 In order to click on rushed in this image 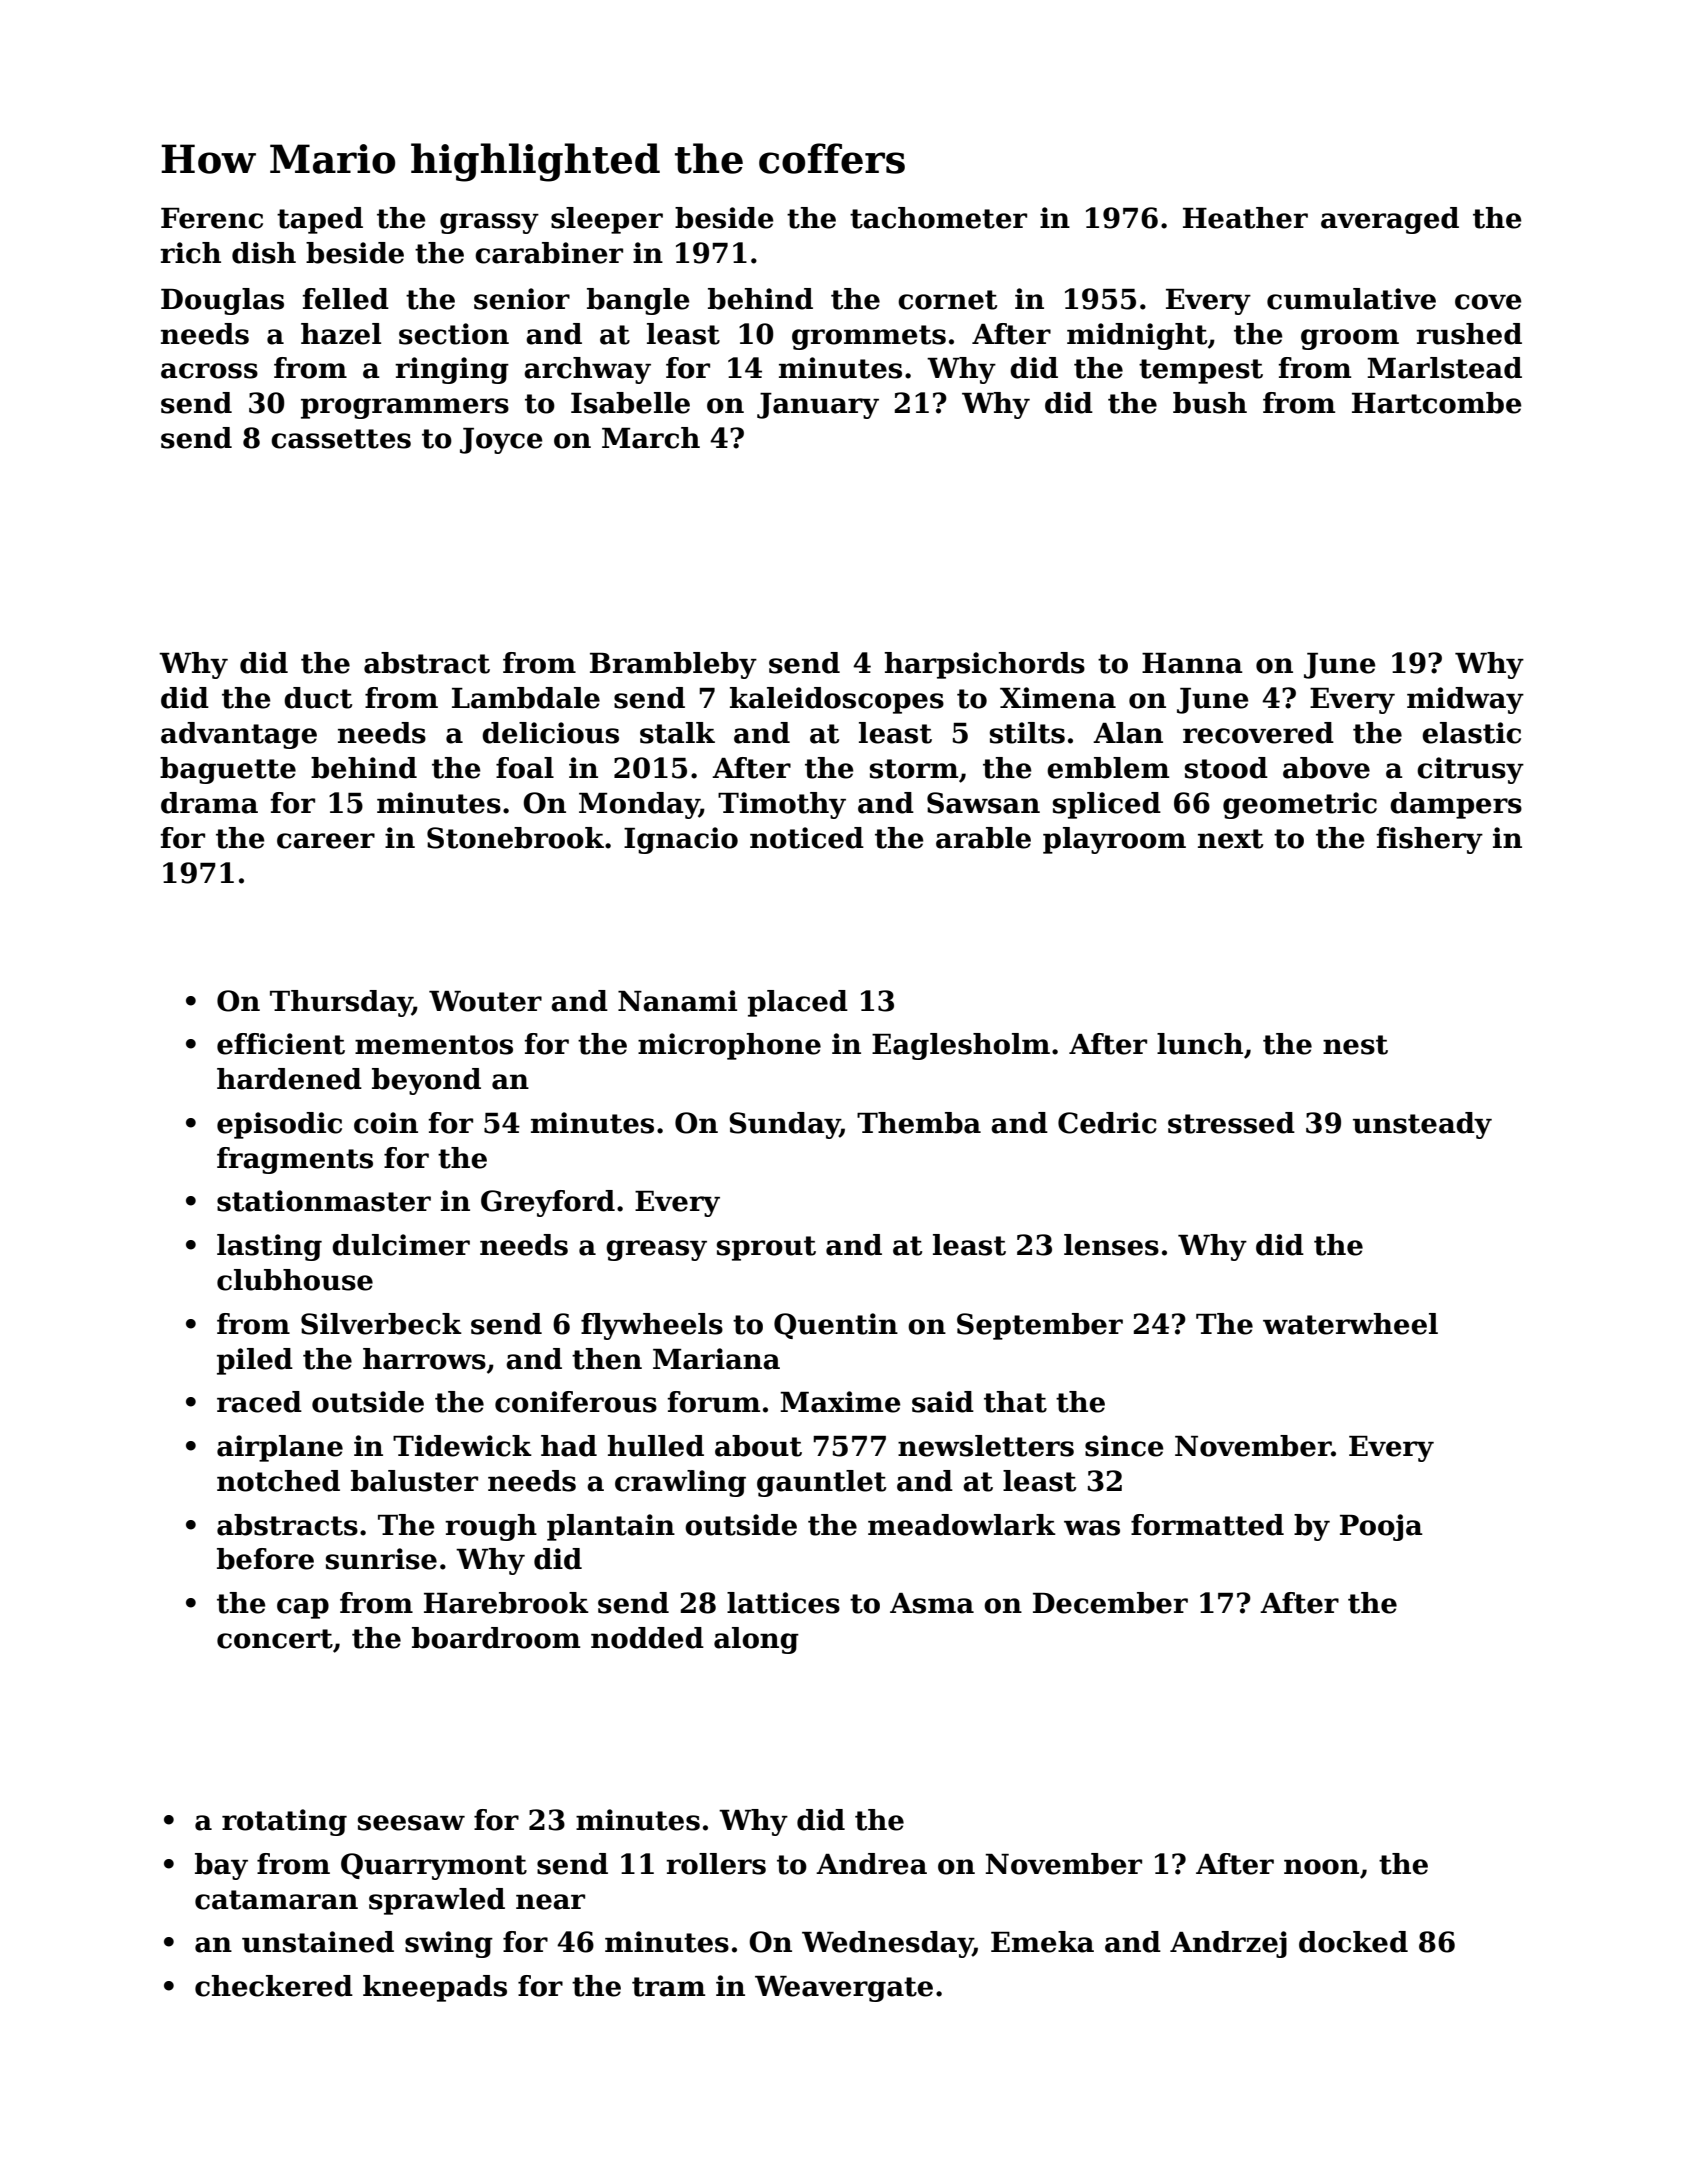, I will do `click(1469, 334)`.
